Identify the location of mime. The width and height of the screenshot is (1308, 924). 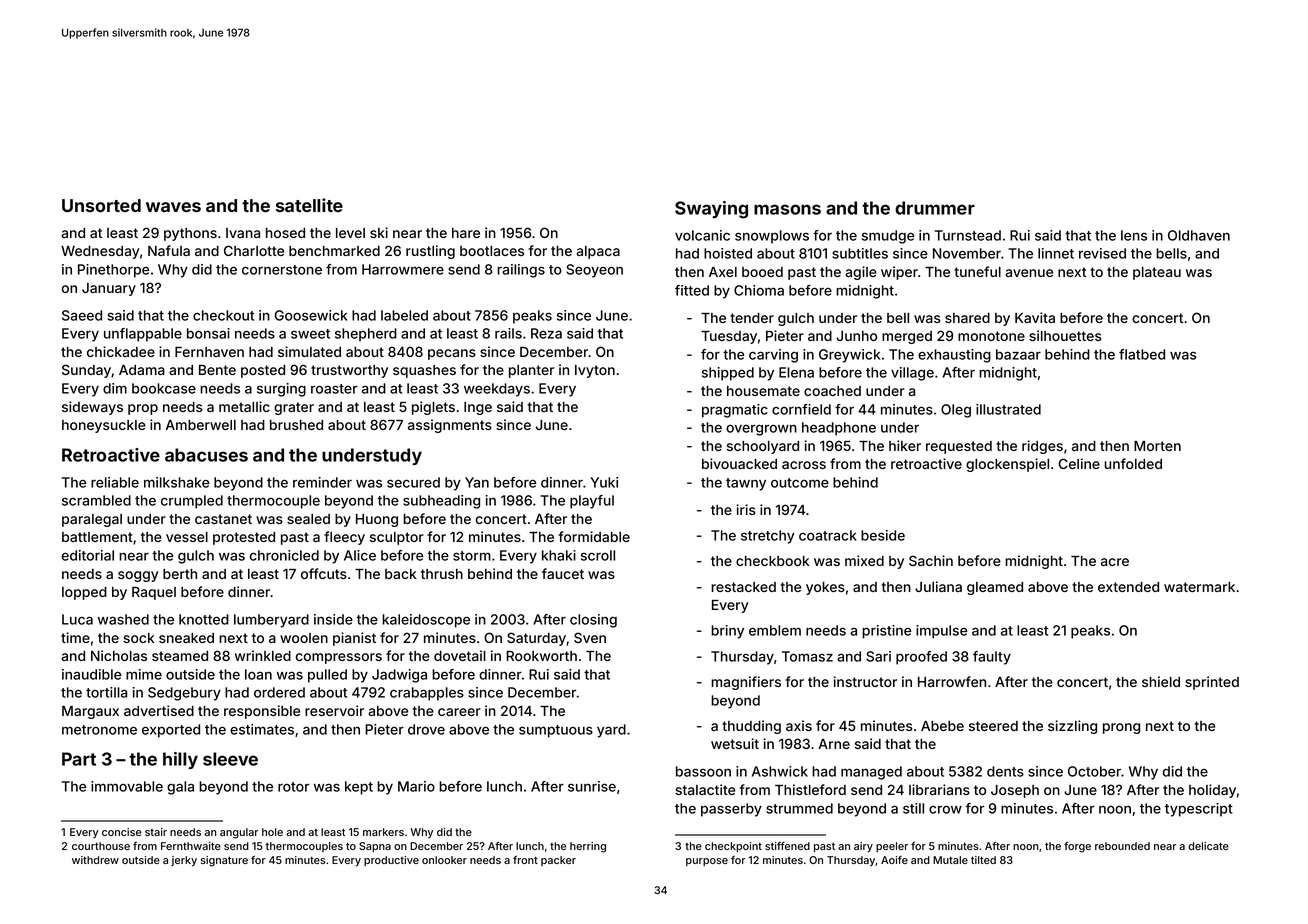
(144, 674).
